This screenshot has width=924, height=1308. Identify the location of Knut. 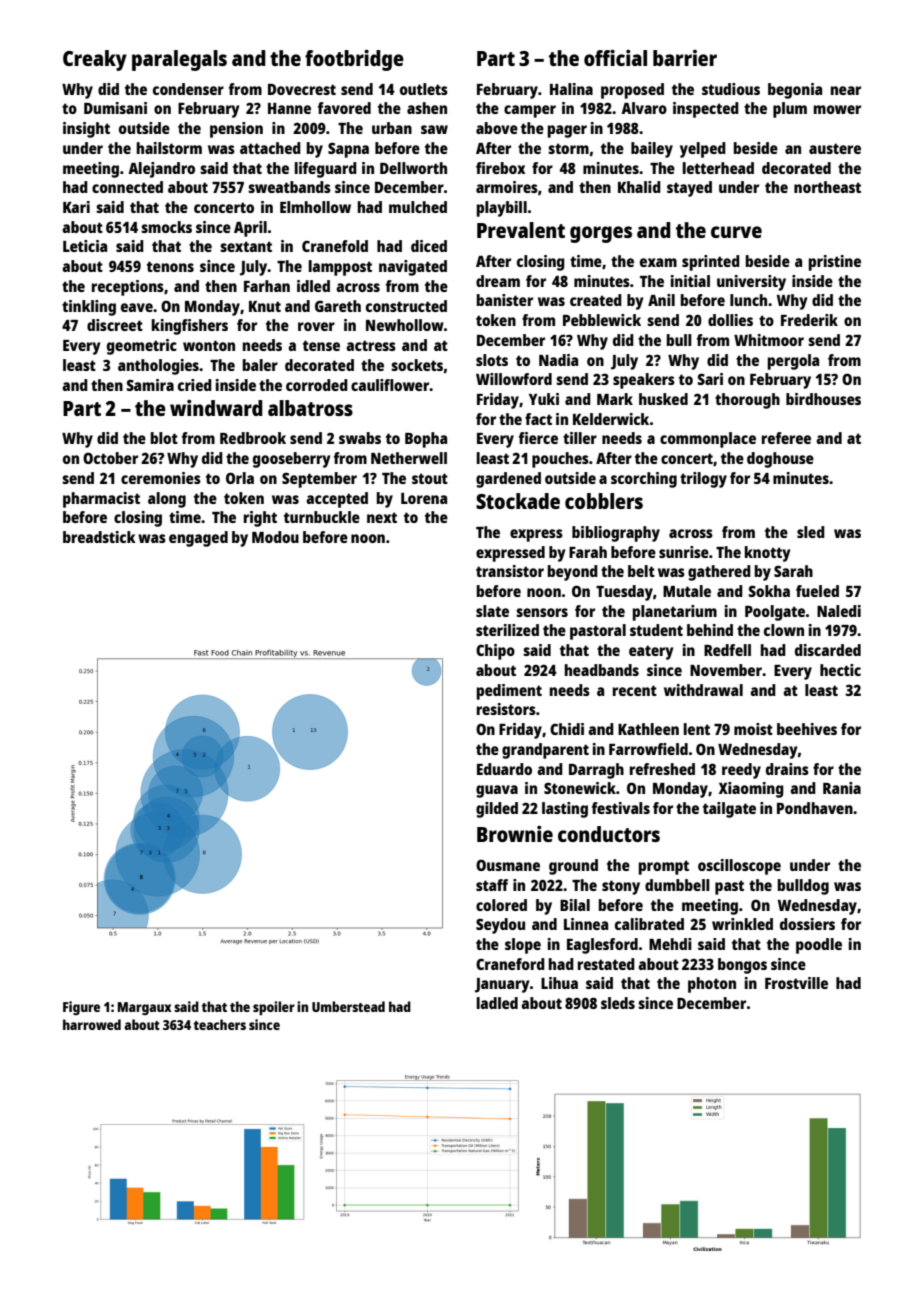
(265, 306).
